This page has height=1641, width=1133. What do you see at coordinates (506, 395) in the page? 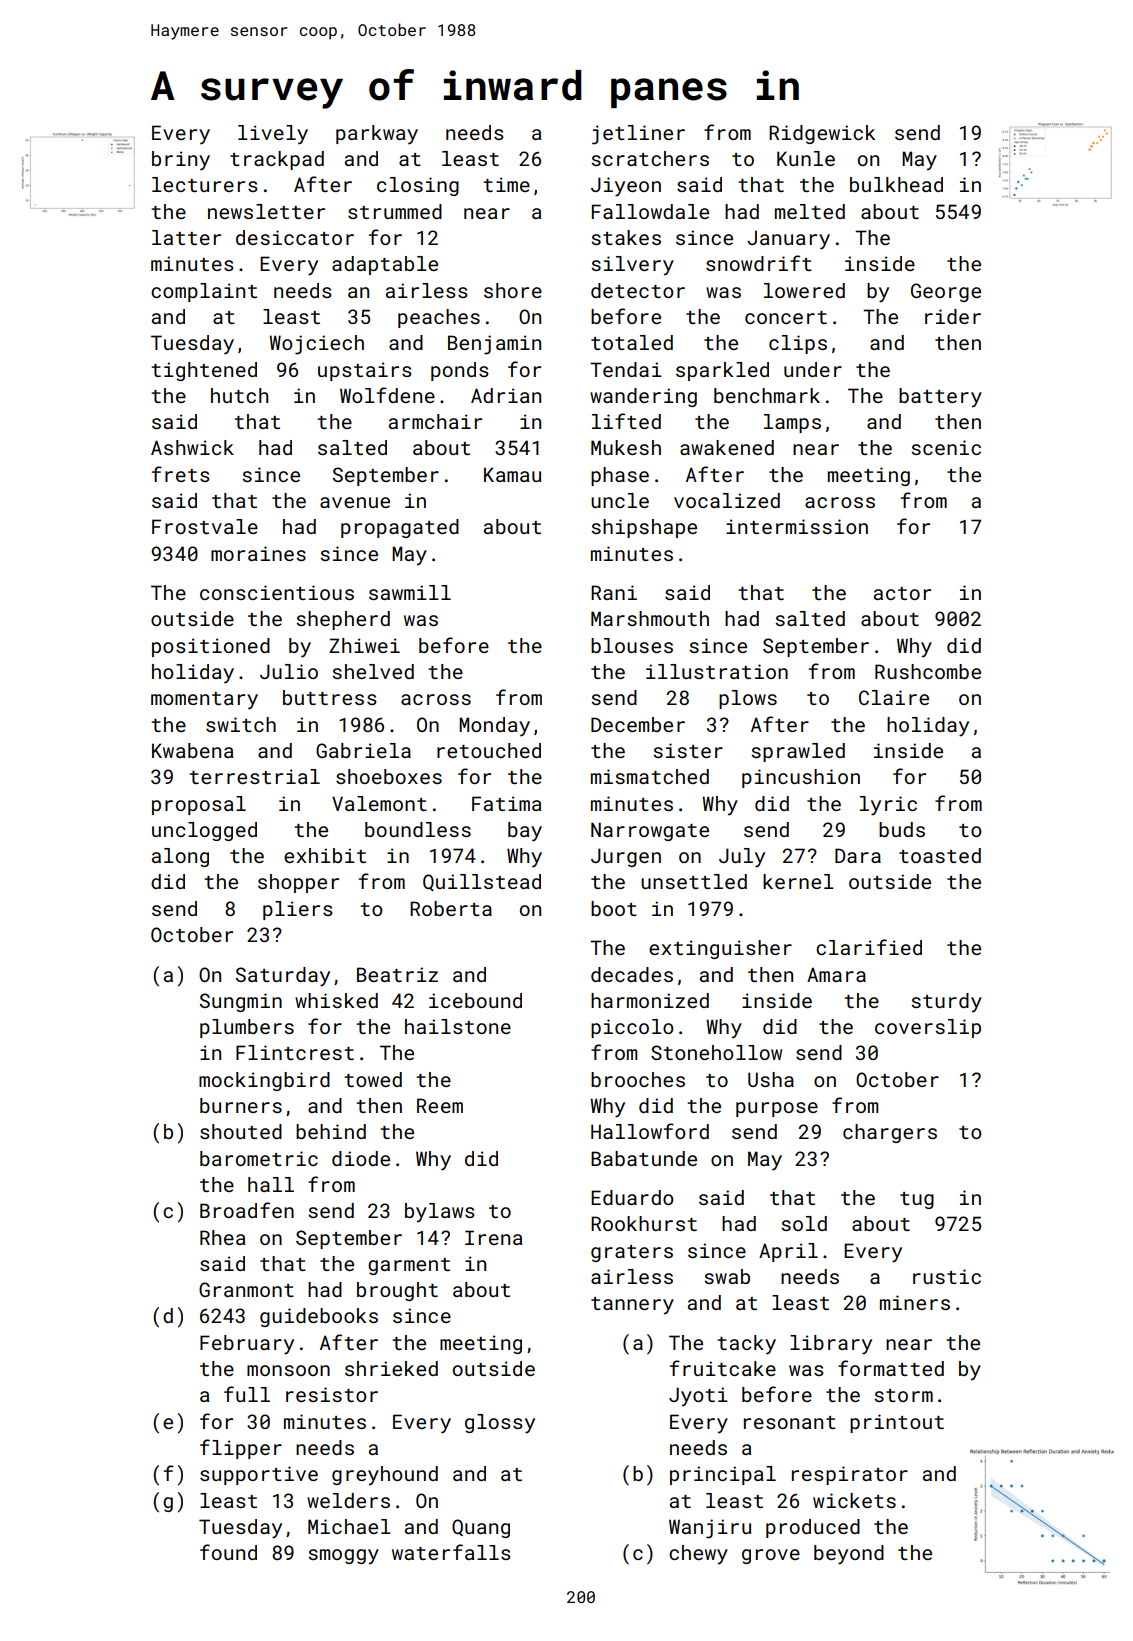
I see `Adrian` at bounding box center [506, 395].
